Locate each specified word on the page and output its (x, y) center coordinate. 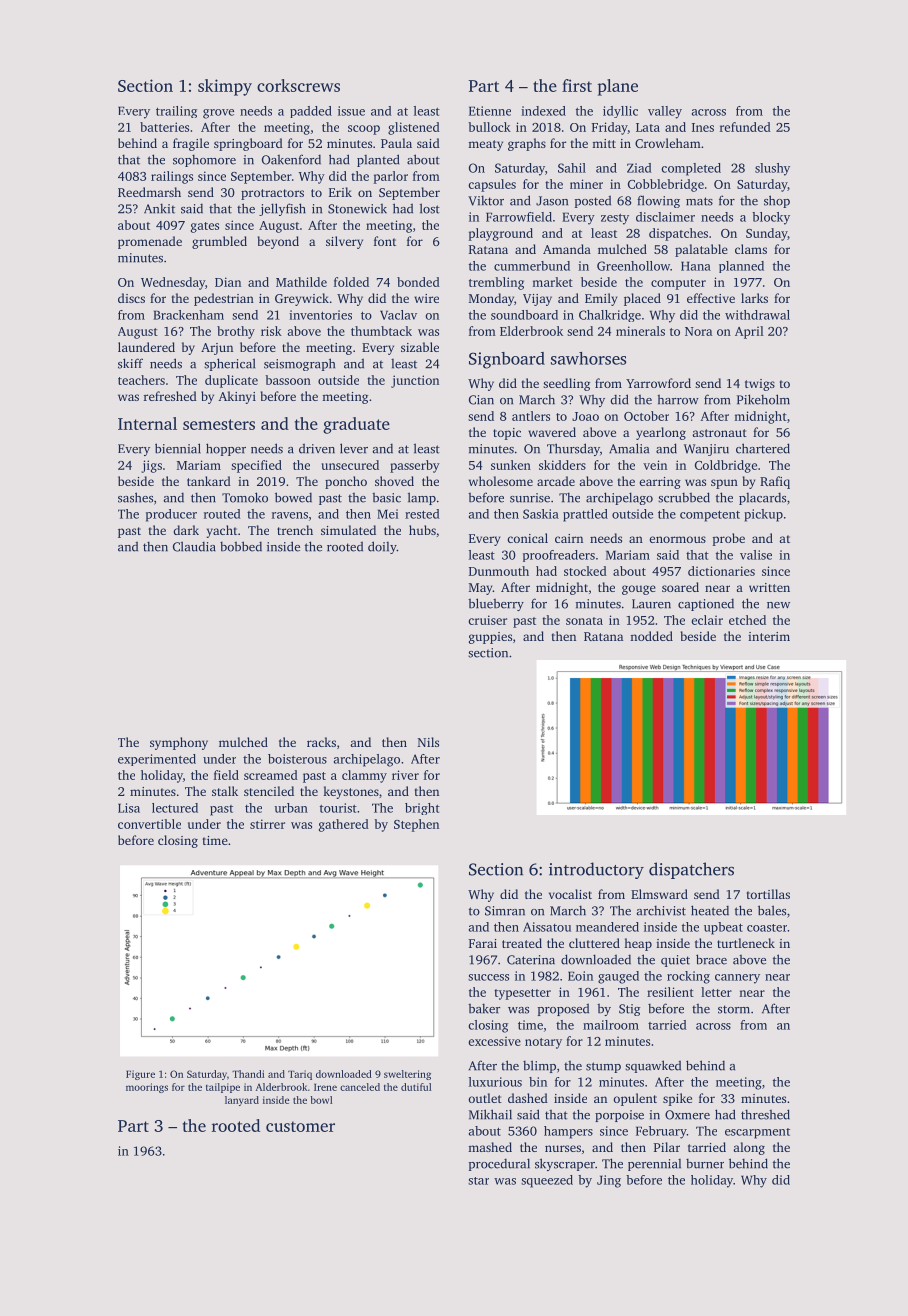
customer (300, 1126)
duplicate (231, 381)
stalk (225, 791)
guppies (490, 638)
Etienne (490, 111)
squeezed (547, 1181)
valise (756, 555)
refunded (745, 127)
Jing (609, 1181)
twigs (760, 385)
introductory (596, 870)
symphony (179, 743)
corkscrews (298, 85)
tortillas (768, 894)
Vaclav (398, 315)
